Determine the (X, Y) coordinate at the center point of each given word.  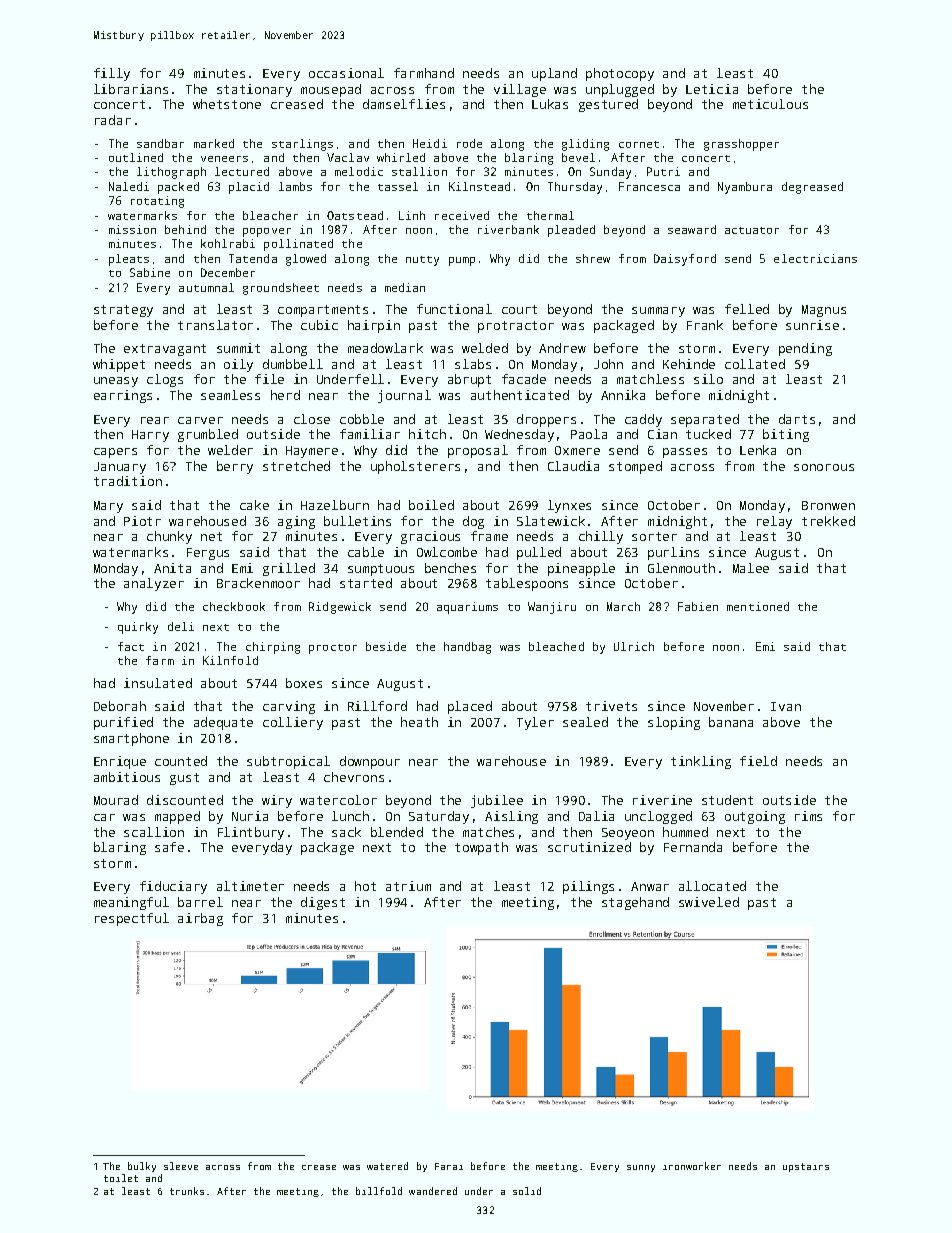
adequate (223, 723)
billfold (379, 1191)
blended (397, 832)
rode (469, 143)
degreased (812, 188)
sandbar (160, 143)
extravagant (165, 350)
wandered (433, 1191)
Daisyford (685, 260)
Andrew (562, 348)
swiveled (709, 902)
